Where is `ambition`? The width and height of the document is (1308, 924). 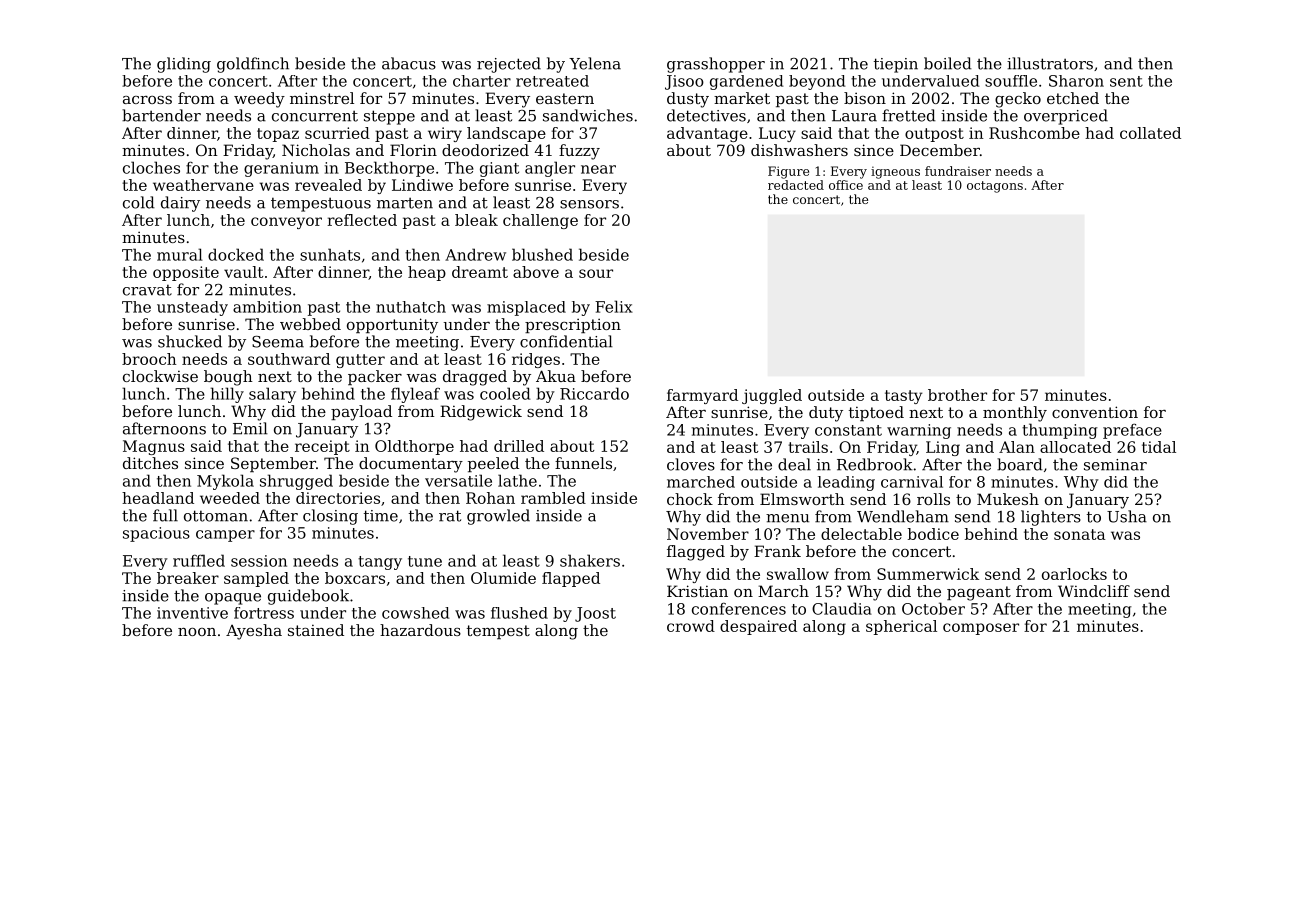
ambition is located at coordinates (267, 307).
